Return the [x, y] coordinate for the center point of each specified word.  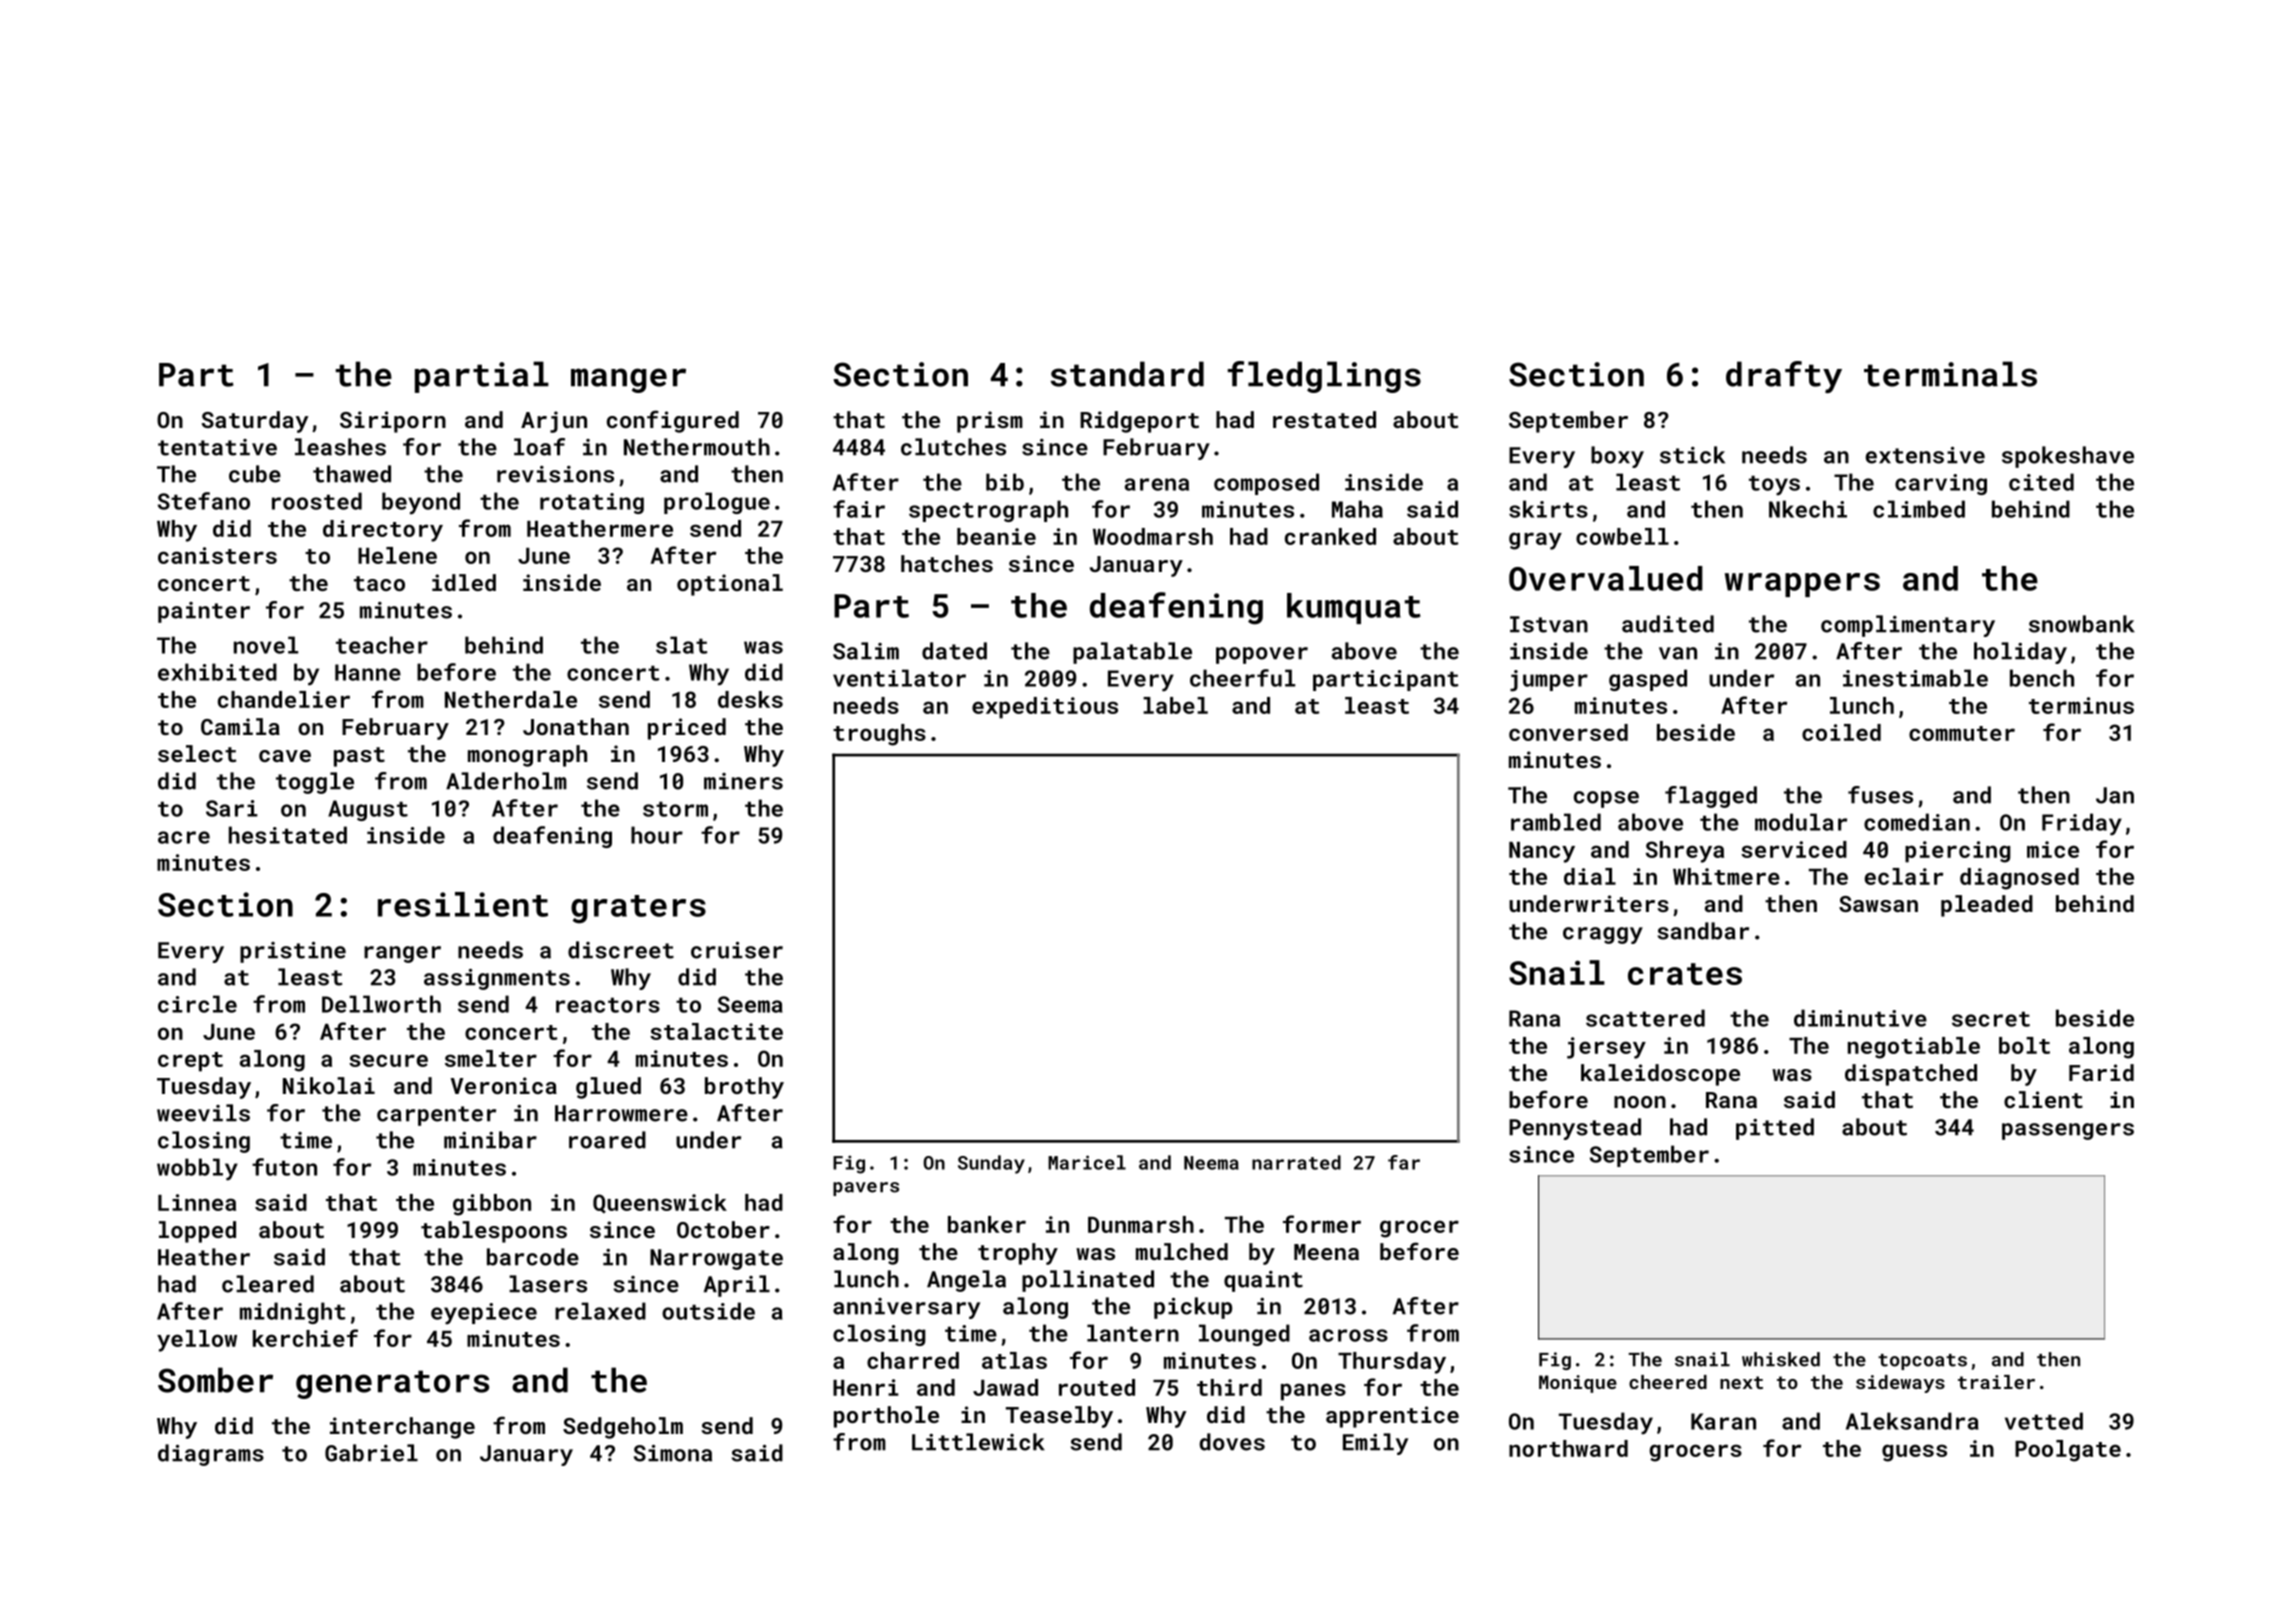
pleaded [1987, 906]
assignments [497, 979]
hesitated [288, 835]
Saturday [255, 422]
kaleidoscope [1660, 1075]
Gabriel [371, 1453]
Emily [1375, 1444]
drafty [1784, 377]
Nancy [1542, 852]
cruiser [737, 950]
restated [1324, 419]
